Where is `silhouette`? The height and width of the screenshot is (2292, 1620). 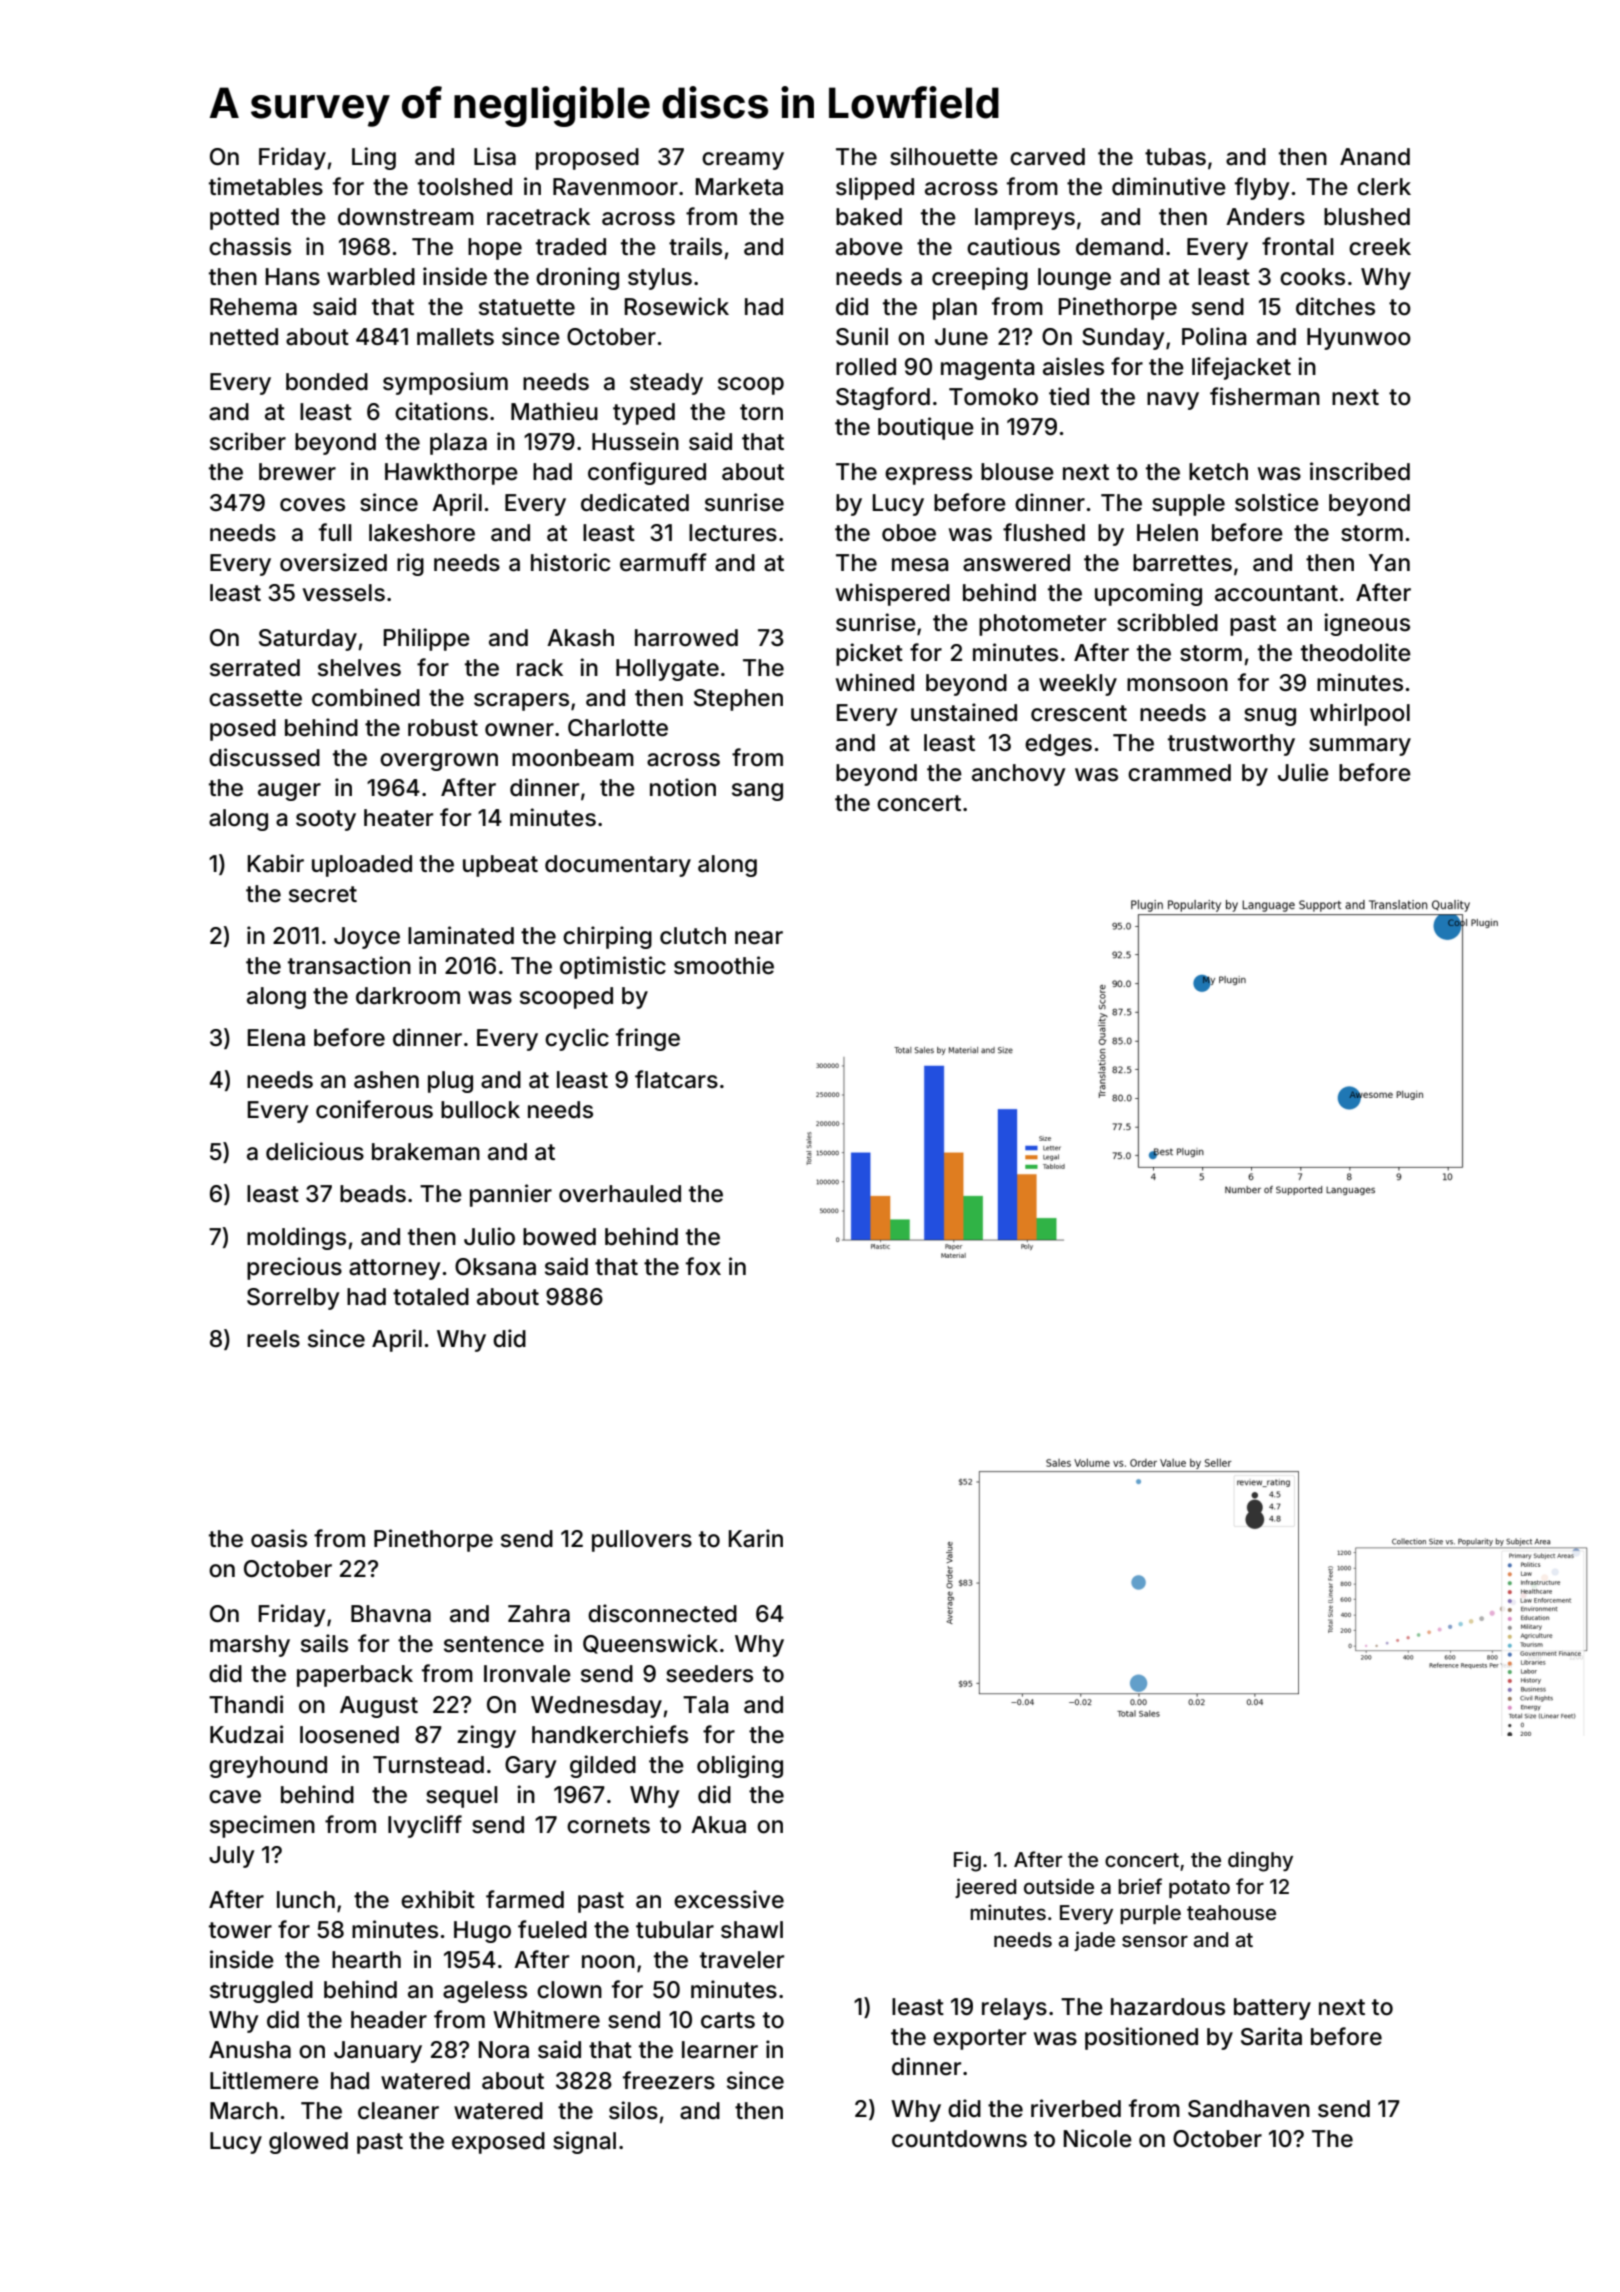
silhouette is located at coordinates (944, 156).
